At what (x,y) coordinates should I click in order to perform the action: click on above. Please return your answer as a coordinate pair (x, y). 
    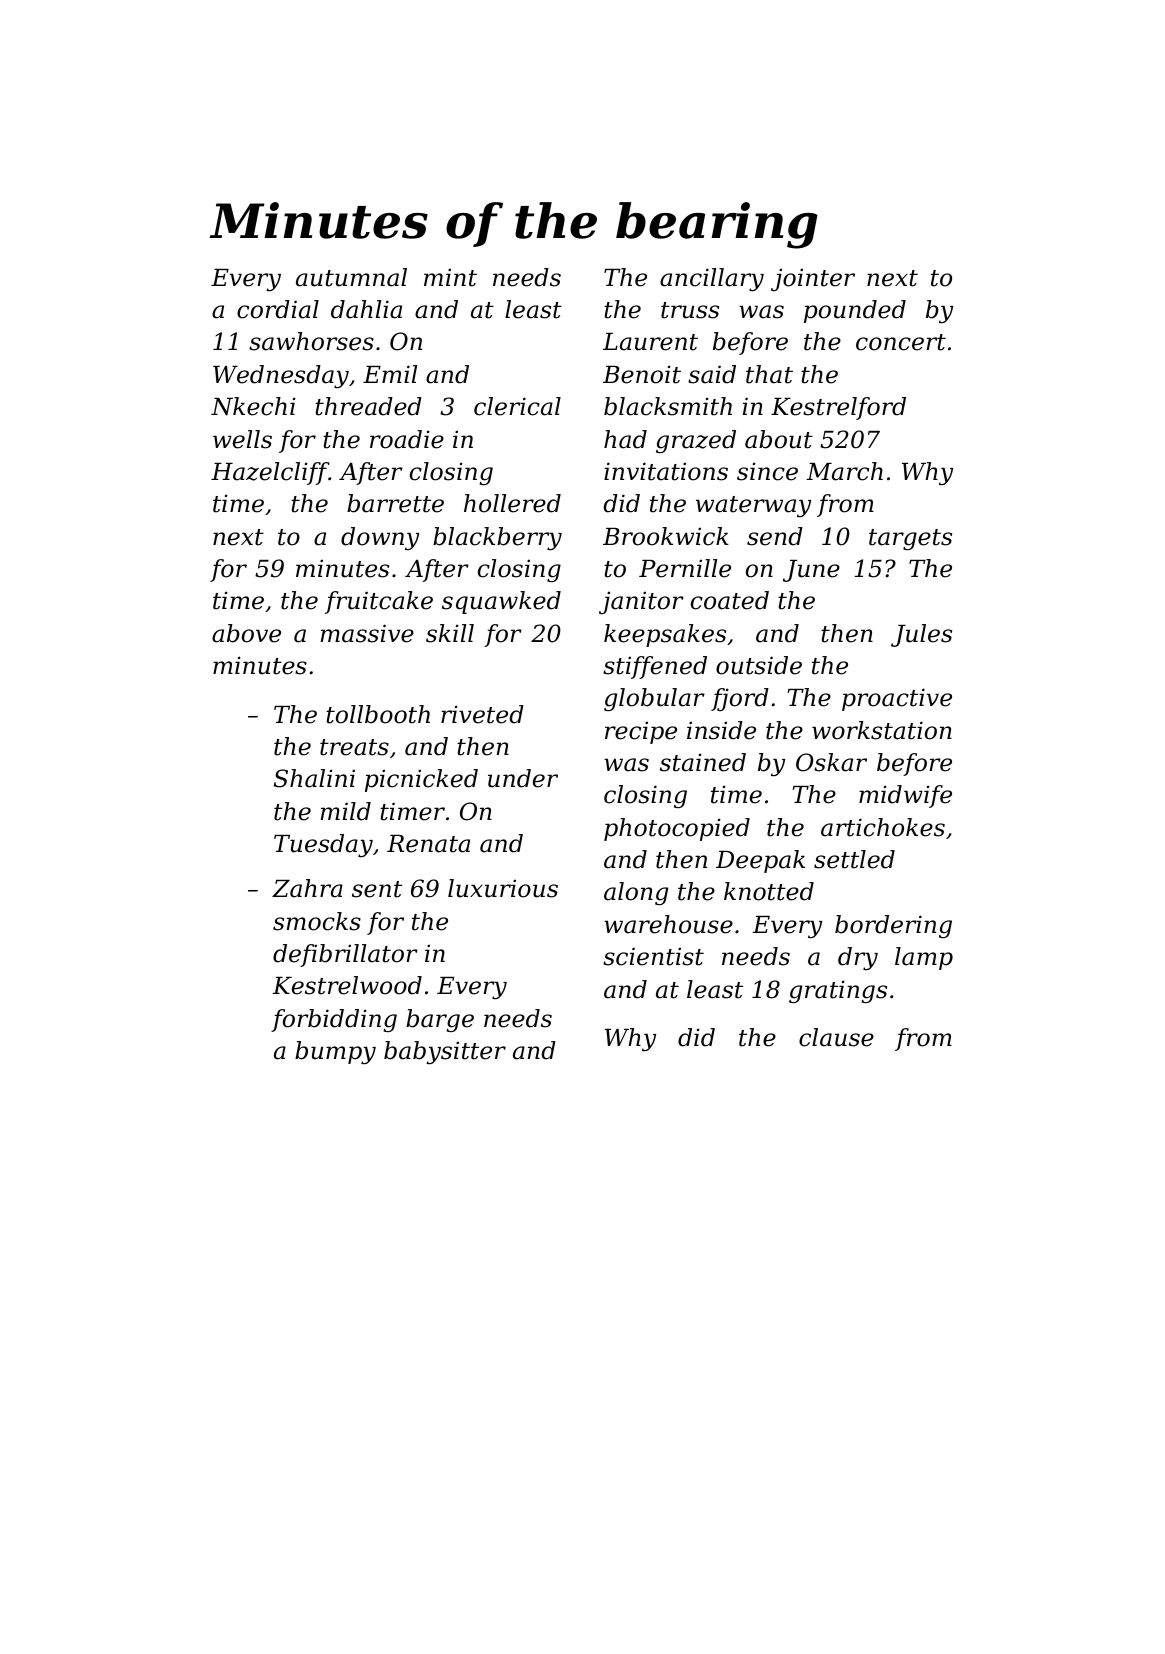
    Looking at the image, I should click on (246, 633).
